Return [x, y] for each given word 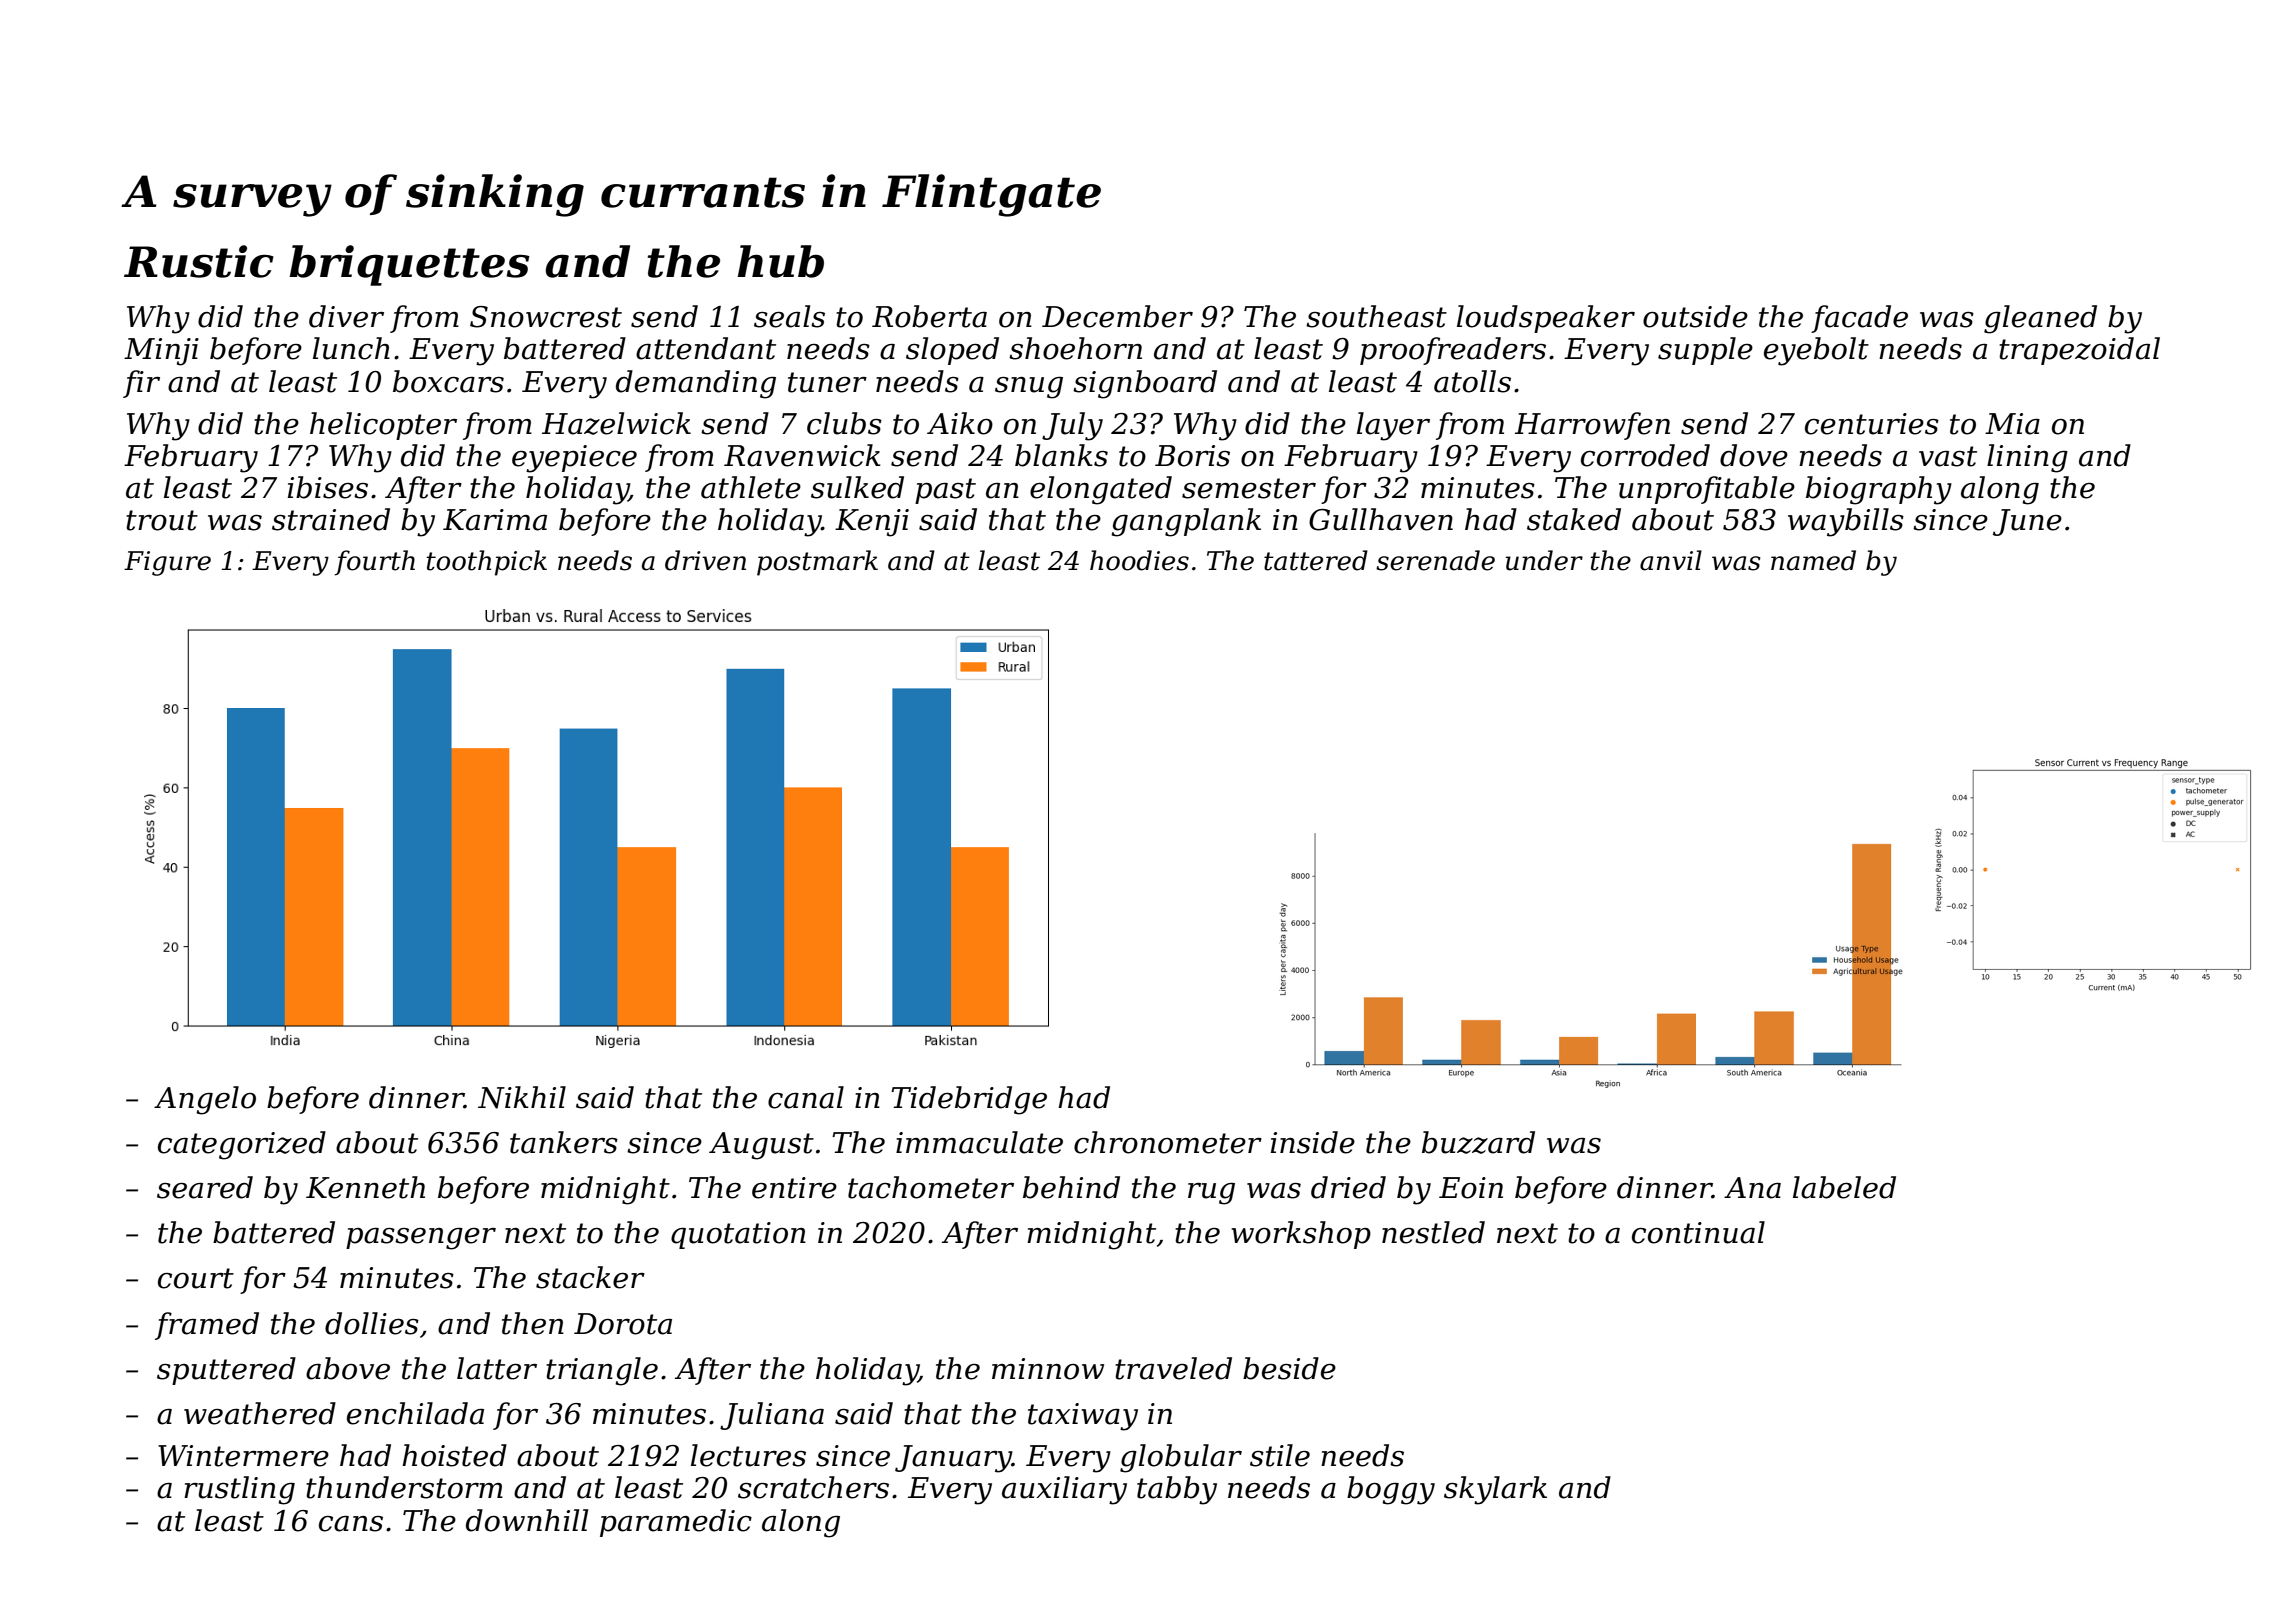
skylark [1495, 1490]
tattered [1316, 560]
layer [1393, 426]
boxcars [448, 381]
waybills [1846, 522]
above [348, 1368]
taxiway [1083, 1417]
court [196, 1278]
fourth [375, 563]
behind [1071, 1187]
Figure [167, 563]
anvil [1671, 560]
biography [1879, 490]
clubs [844, 423]
